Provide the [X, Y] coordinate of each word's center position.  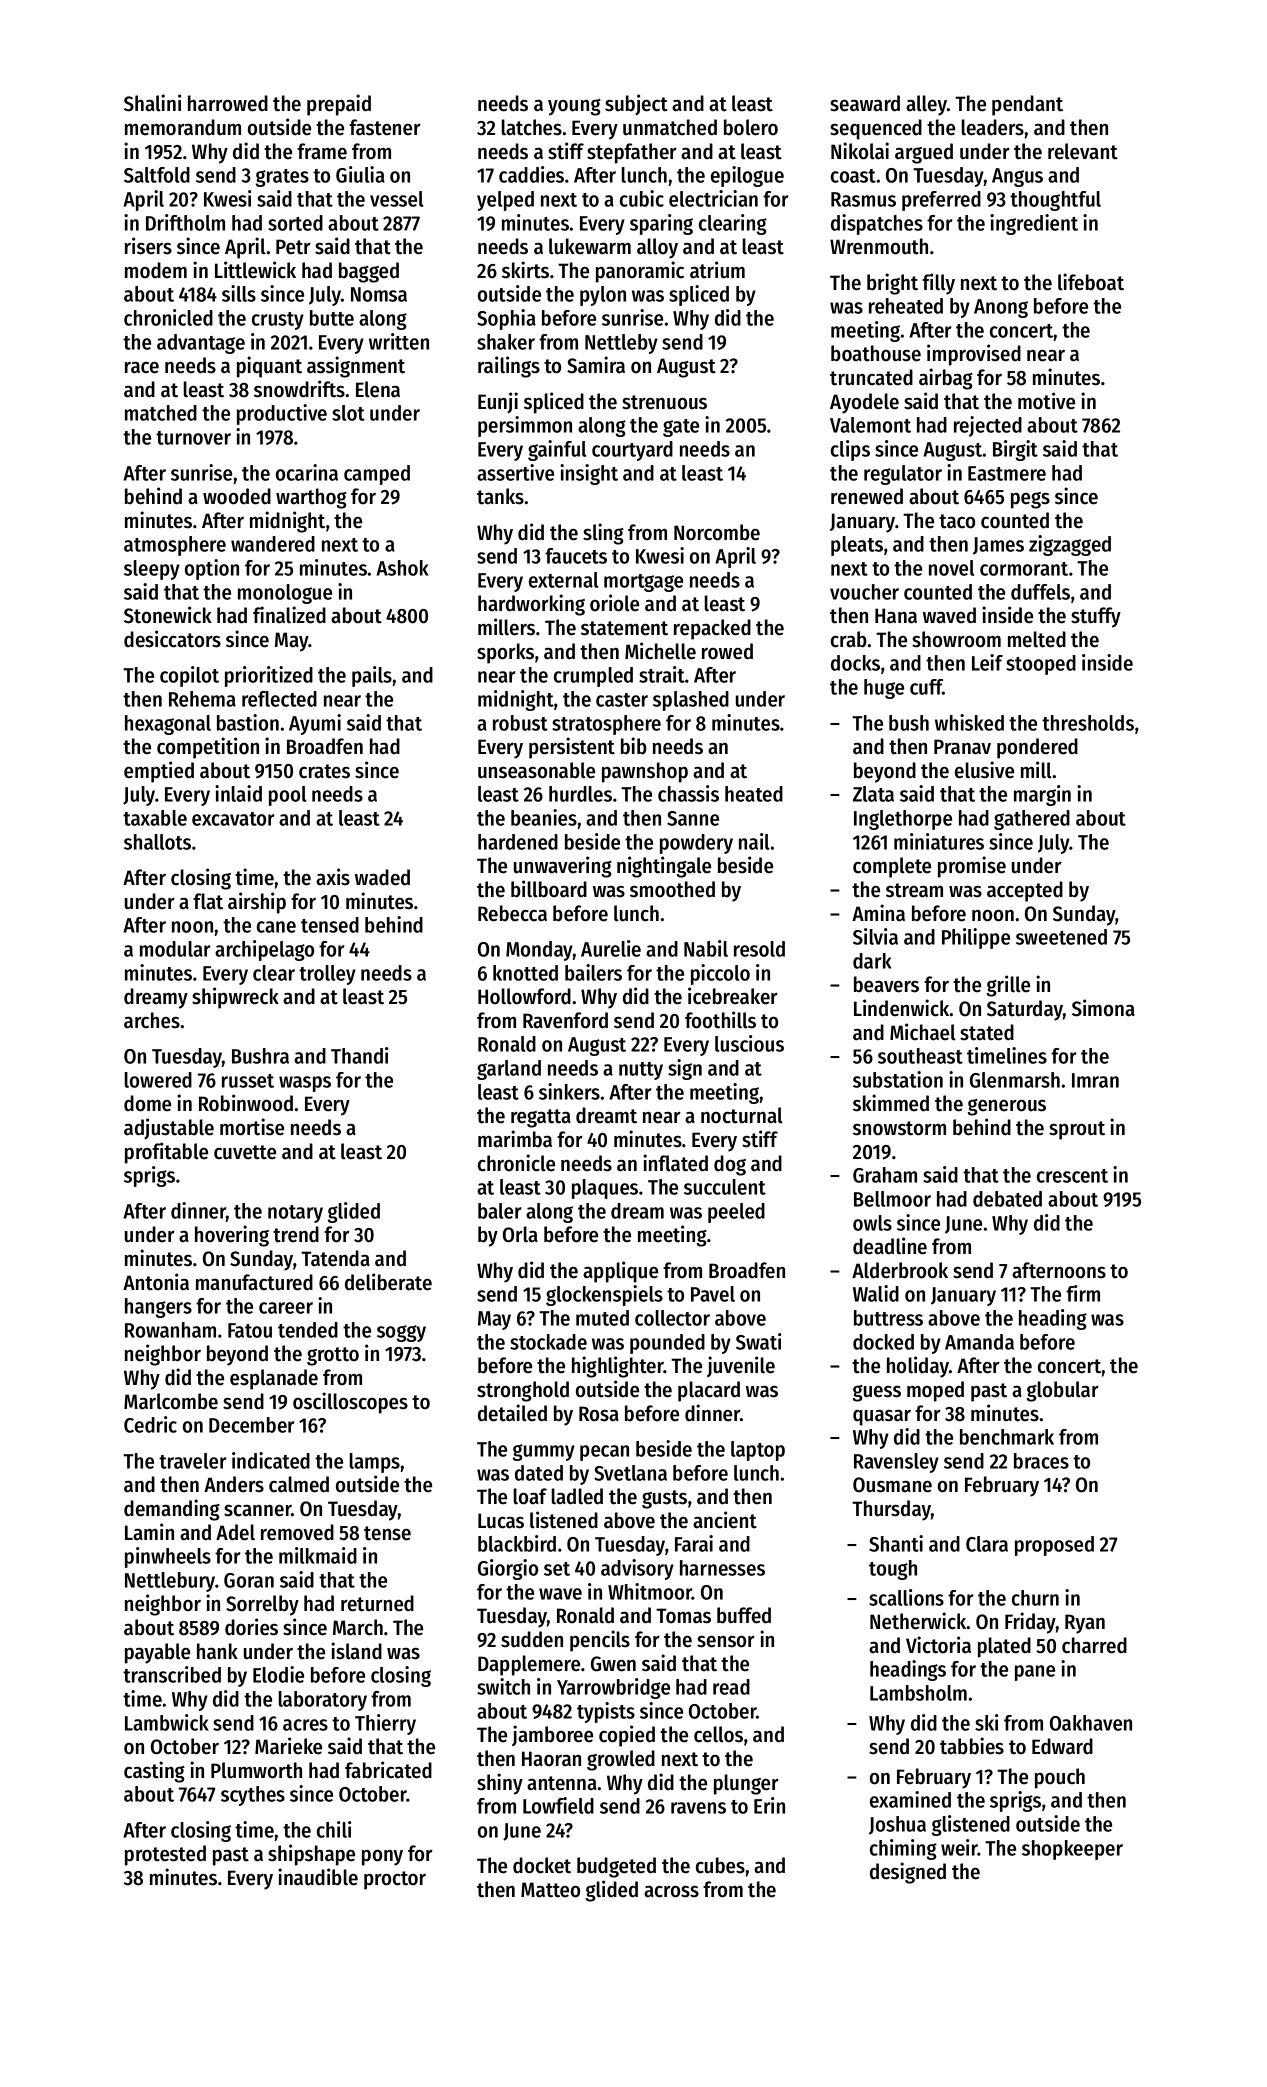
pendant [1027, 105]
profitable [166, 1153]
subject [636, 105]
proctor [395, 1880]
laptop [758, 1451]
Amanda [979, 1342]
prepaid [339, 105]
